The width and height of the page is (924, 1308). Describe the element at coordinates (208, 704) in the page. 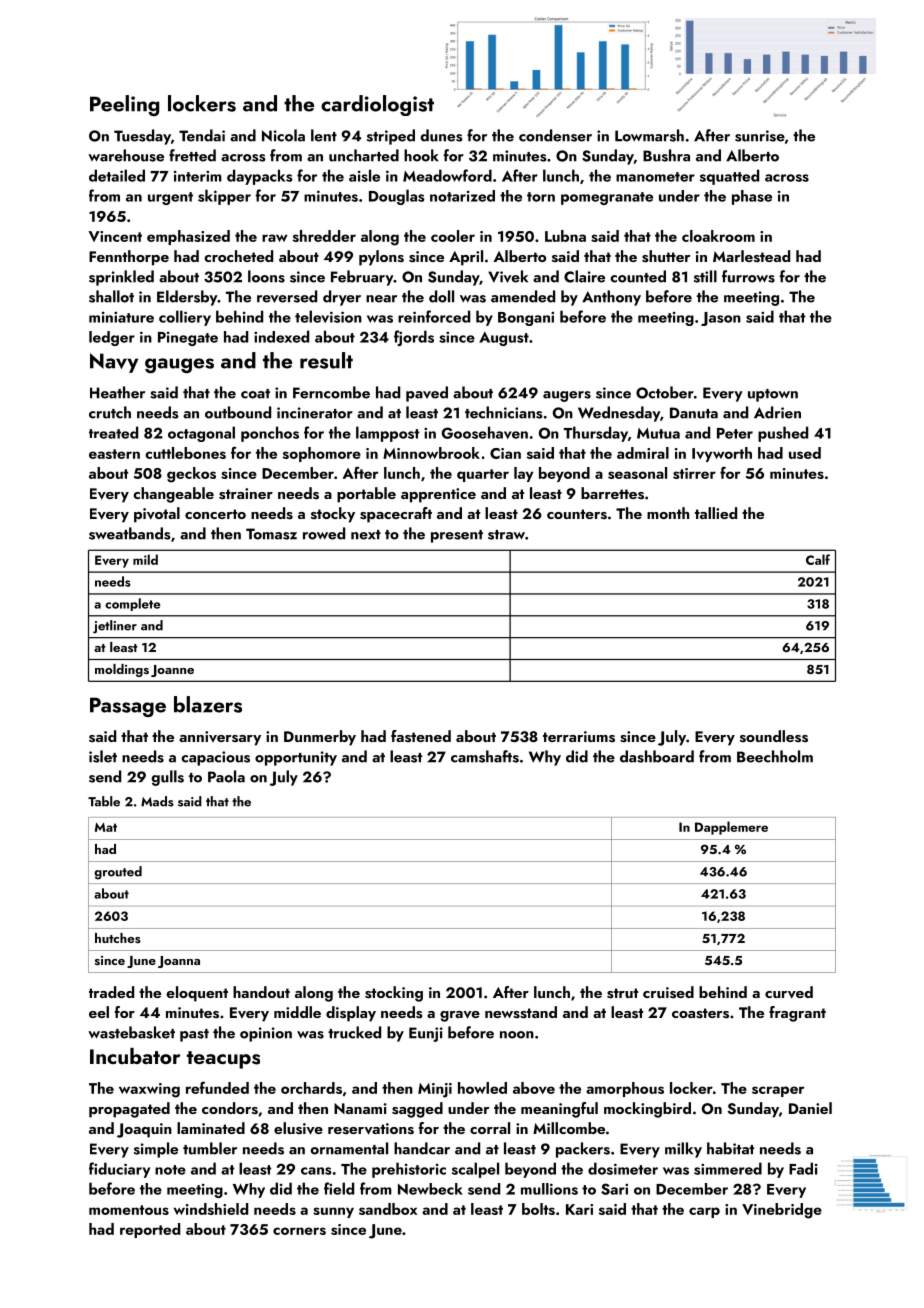

I see `blazers` at that location.
